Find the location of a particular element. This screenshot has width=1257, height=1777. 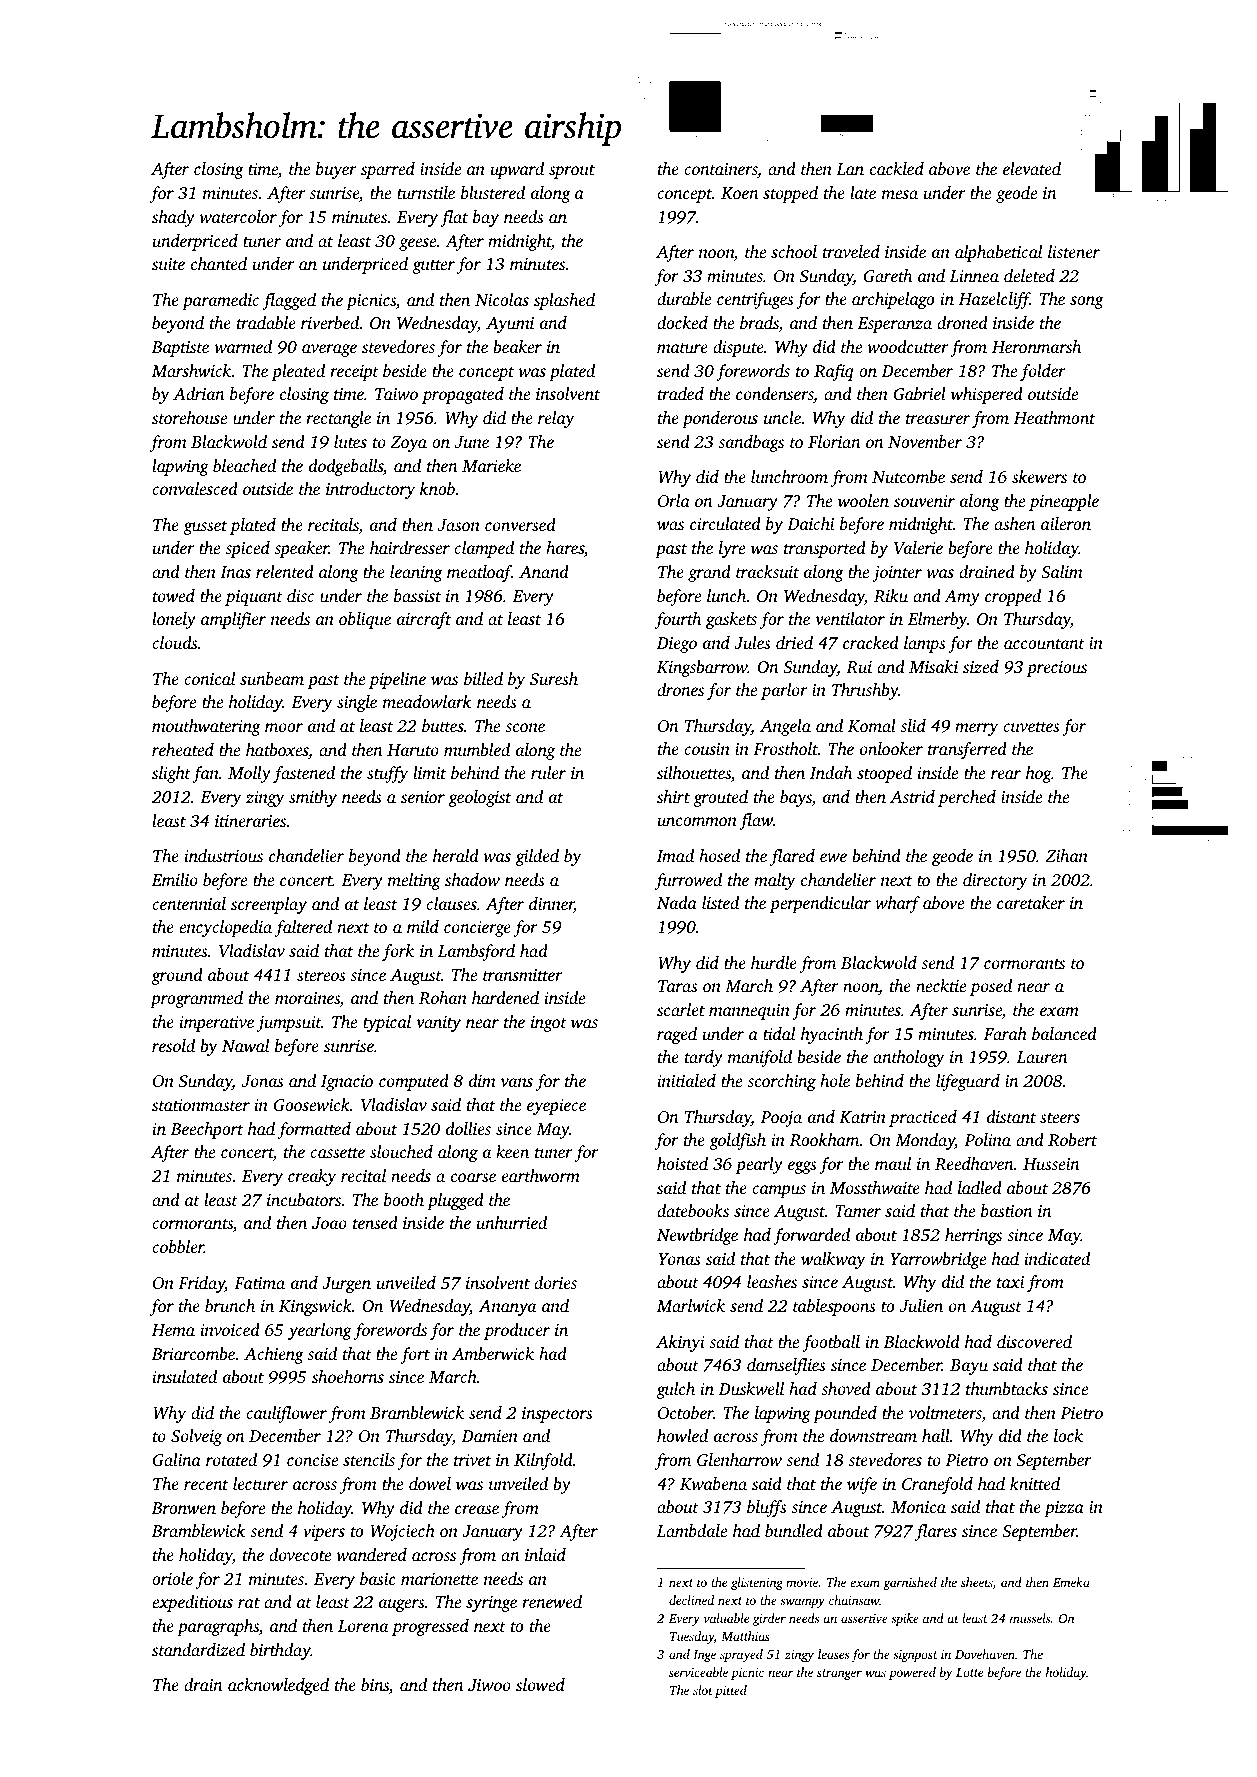

buyer is located at coordinates (336, 170).
